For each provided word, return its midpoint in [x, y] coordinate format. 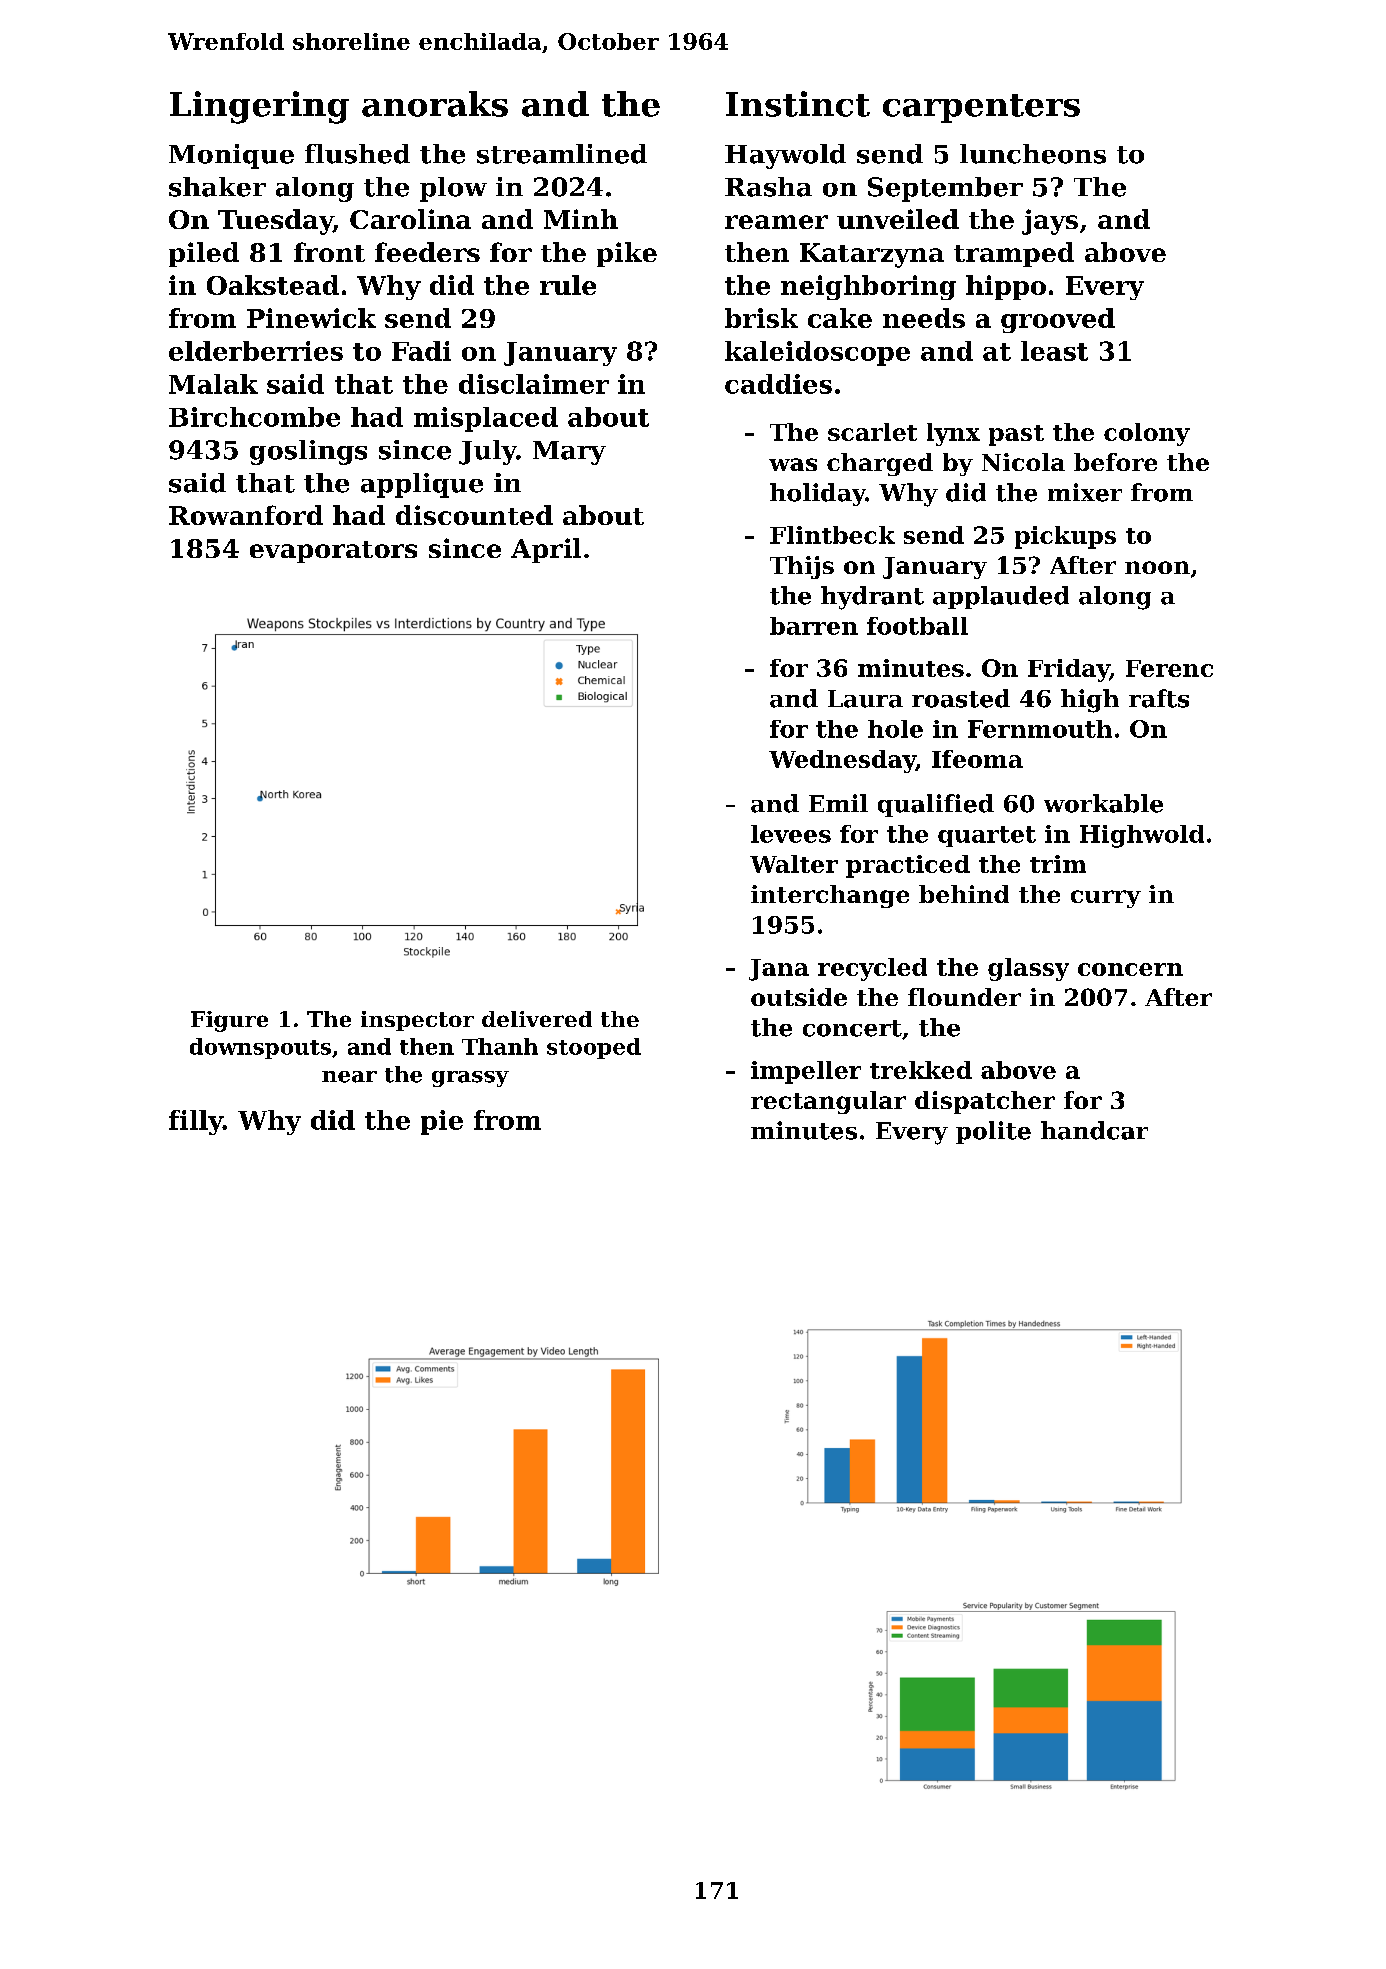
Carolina [410, 219]
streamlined [562, 154]
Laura [865, 699]
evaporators [333, 552]
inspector [417, 1021]
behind [964, 894]
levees [791, 834]
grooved [1058, 320]
